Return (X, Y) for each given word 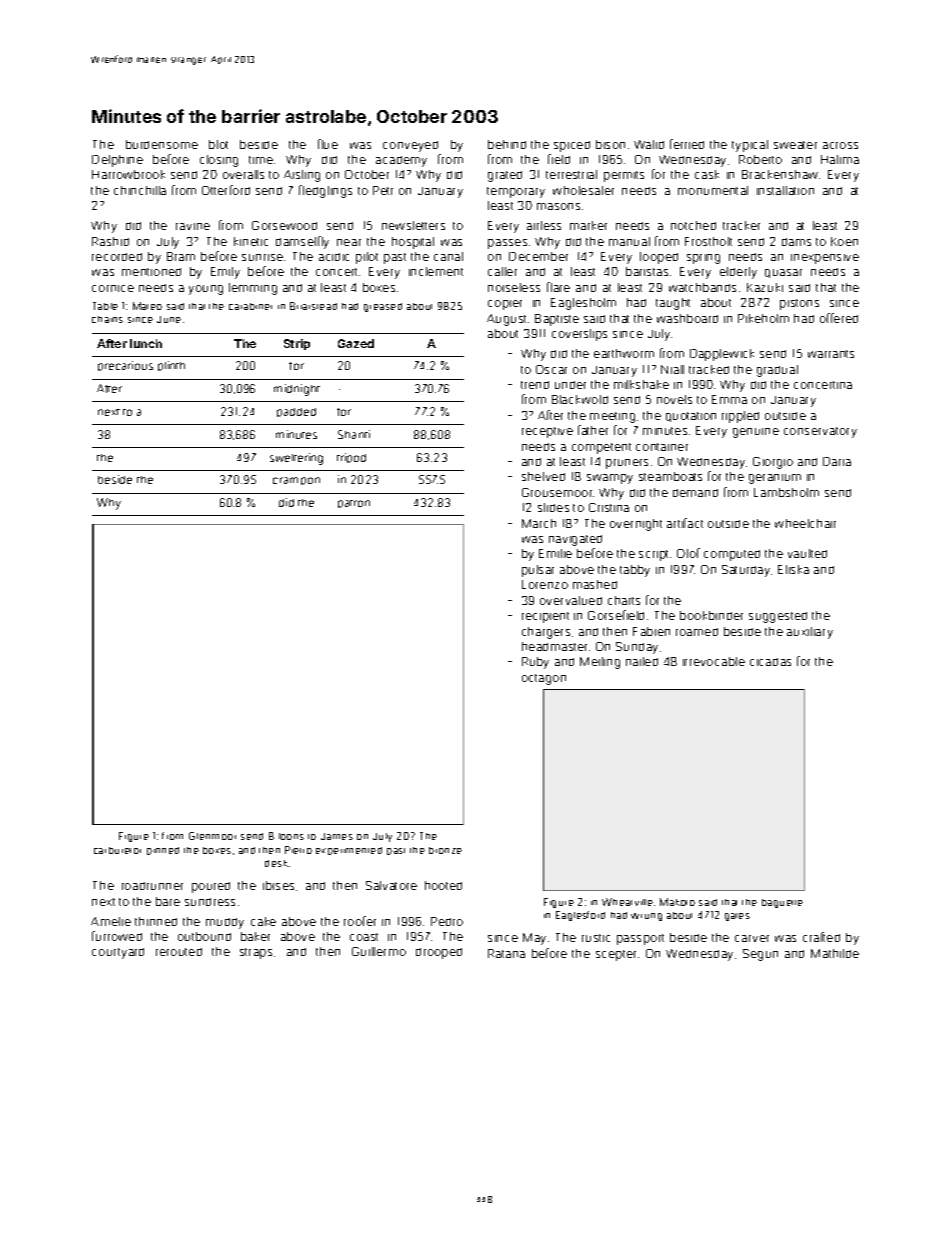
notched (693, 225)
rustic (596, 938)
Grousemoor (557, 492)
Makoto (677, 902)
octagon (544, 679)
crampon (296, 481)
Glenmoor (212, 836)
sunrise (262, 257)
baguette (782, 903)
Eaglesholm (583, 304)
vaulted (807, 553)
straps (256, 953)
